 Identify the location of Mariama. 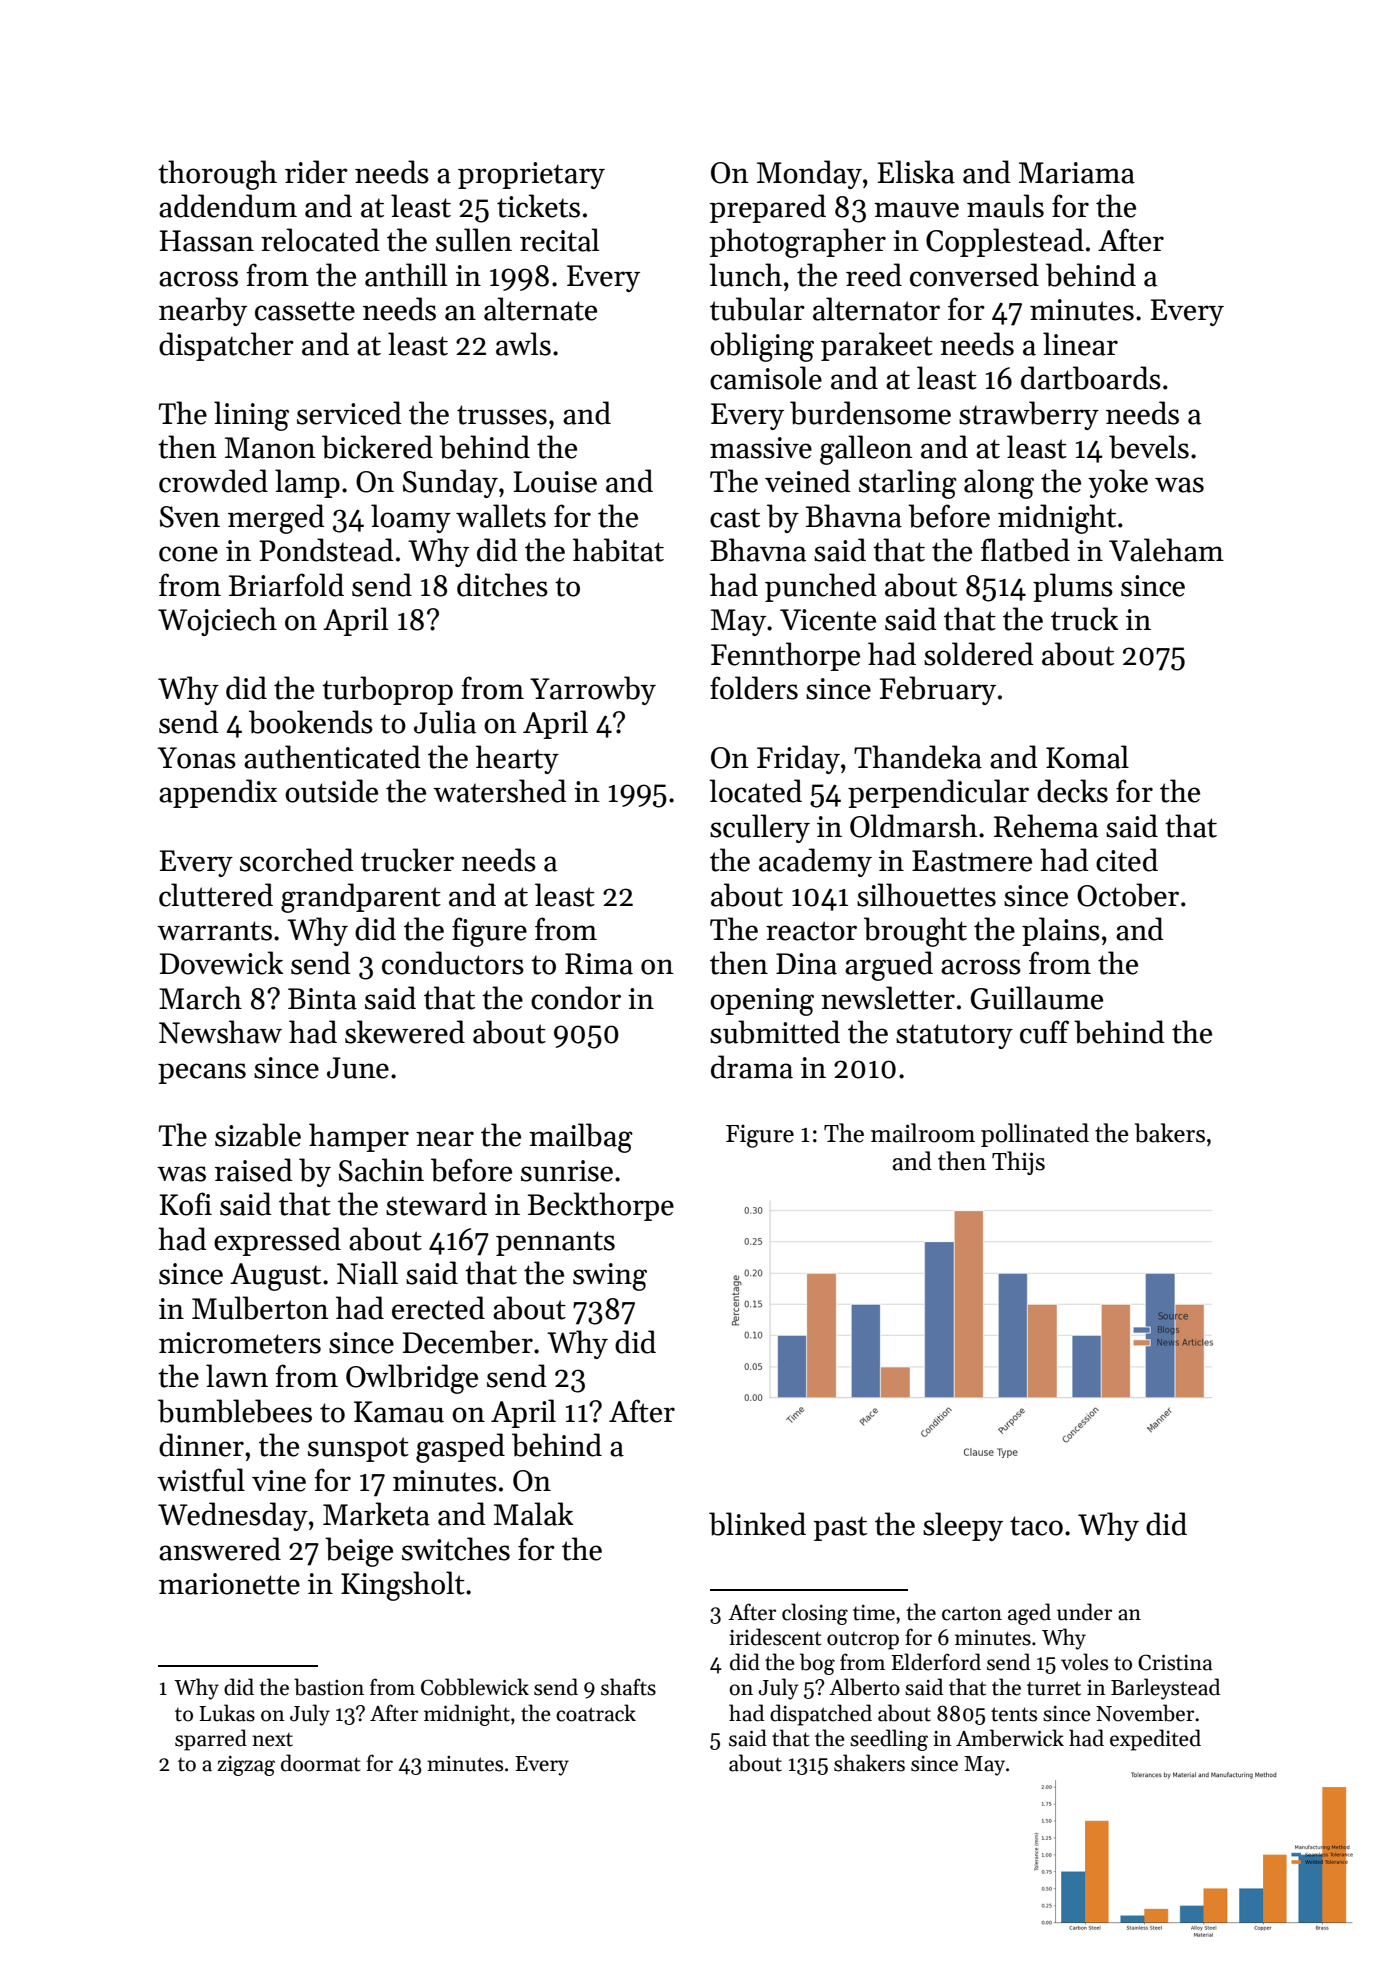
(1077, 173).
